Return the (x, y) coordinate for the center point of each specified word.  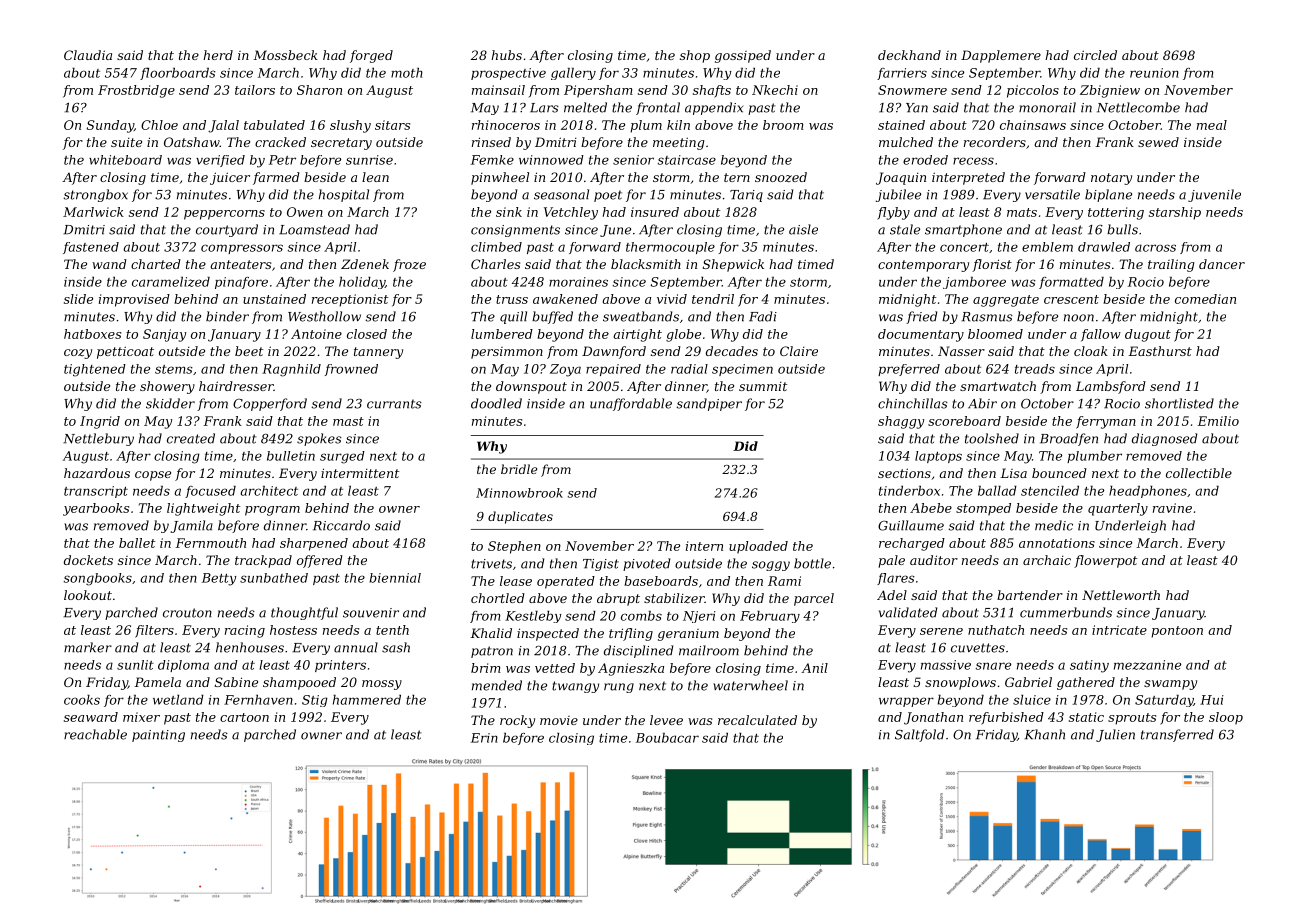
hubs (506, 55)
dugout (1148, 335)
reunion (1154, 73)
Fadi (763, 316)
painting (158, 736)
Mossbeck (285, 55)
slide (78, 299)
